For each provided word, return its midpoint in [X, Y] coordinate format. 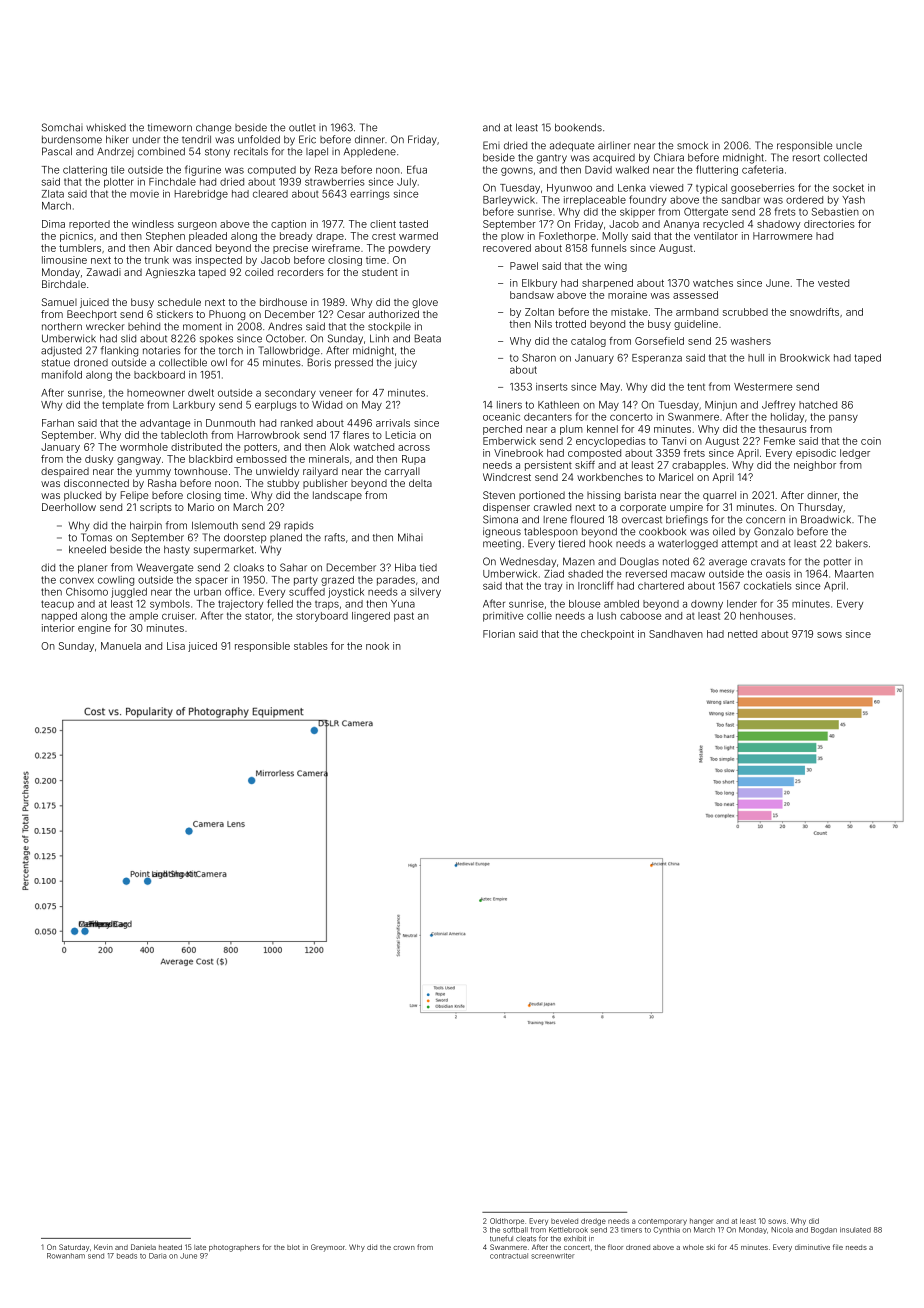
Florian [499, 634]
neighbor [815, 466]
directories [829, 224]
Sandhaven [676, 634]
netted [742, 634]
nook [377, 646]
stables [311, 646]
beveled [564, 1221]
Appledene [370, 152]
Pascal [57, 151]
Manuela [121, 646]
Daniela [143, 1247]
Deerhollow [69, 507]
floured [587, 519]
